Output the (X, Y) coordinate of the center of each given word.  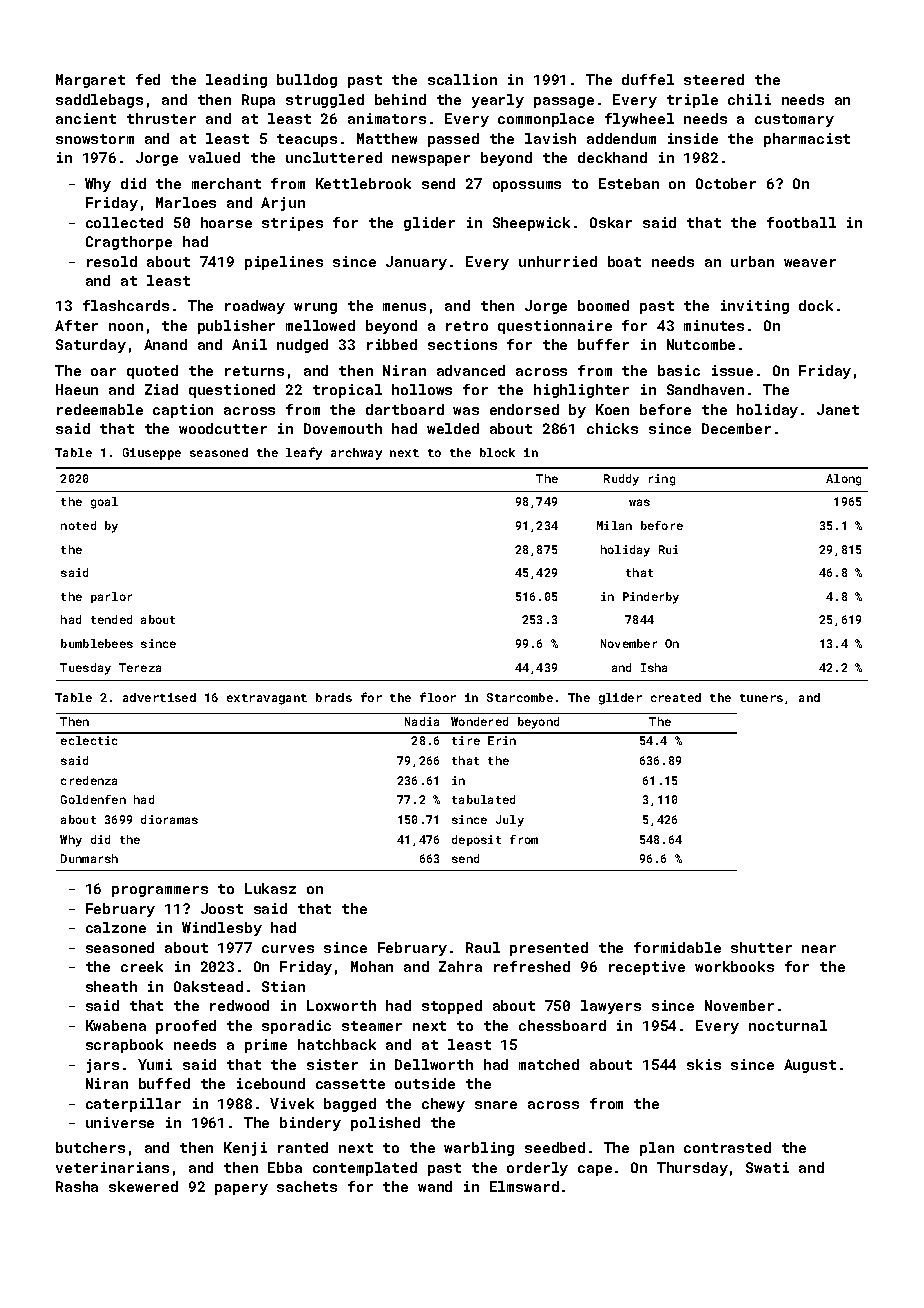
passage (564, 102)
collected (124, 222)
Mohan (372, 966)
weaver (810, 263)
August (810, 1066)
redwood (239, 1005)
